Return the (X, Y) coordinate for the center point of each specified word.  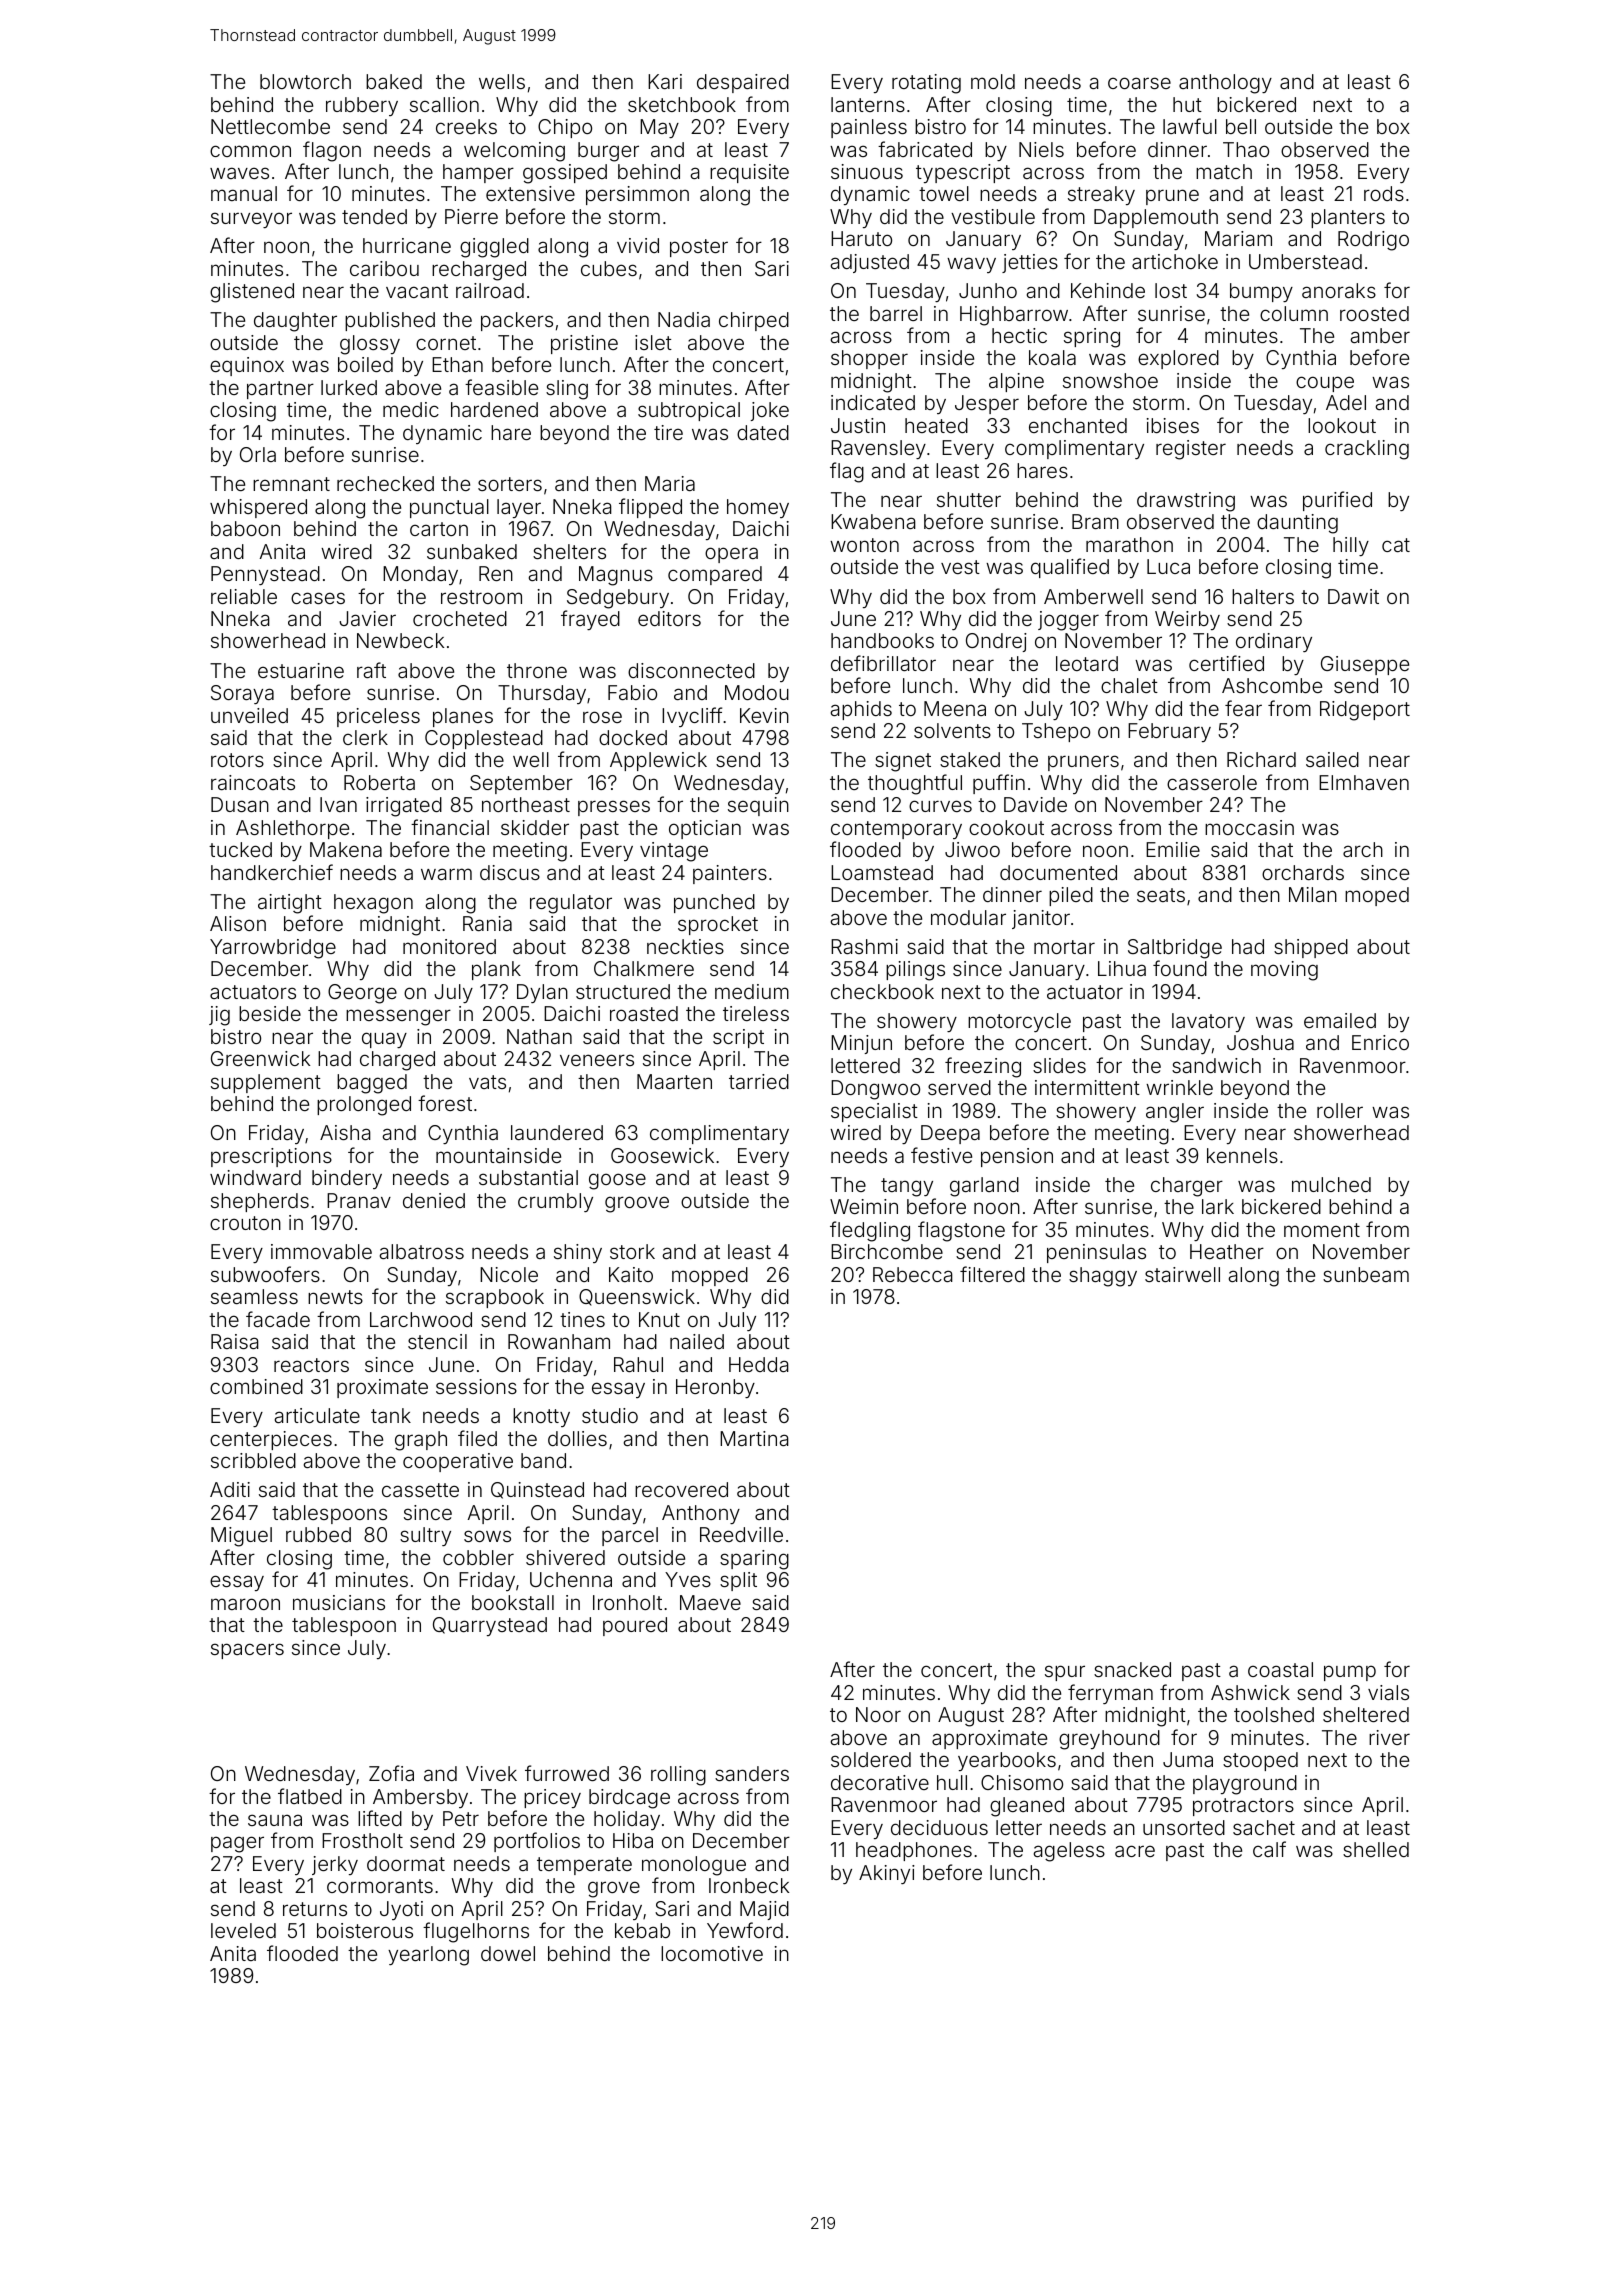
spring (1092, 338)
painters (730, 874)
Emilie (1173, 849)
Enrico (1380, 1042)
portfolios (537, 1842)
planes (463, 717)
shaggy (1103, 1277)
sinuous (867, 171)
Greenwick (260, 1058)
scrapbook (495, 1298)
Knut (659, 1319)
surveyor (251, 220)
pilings (915, 971)
